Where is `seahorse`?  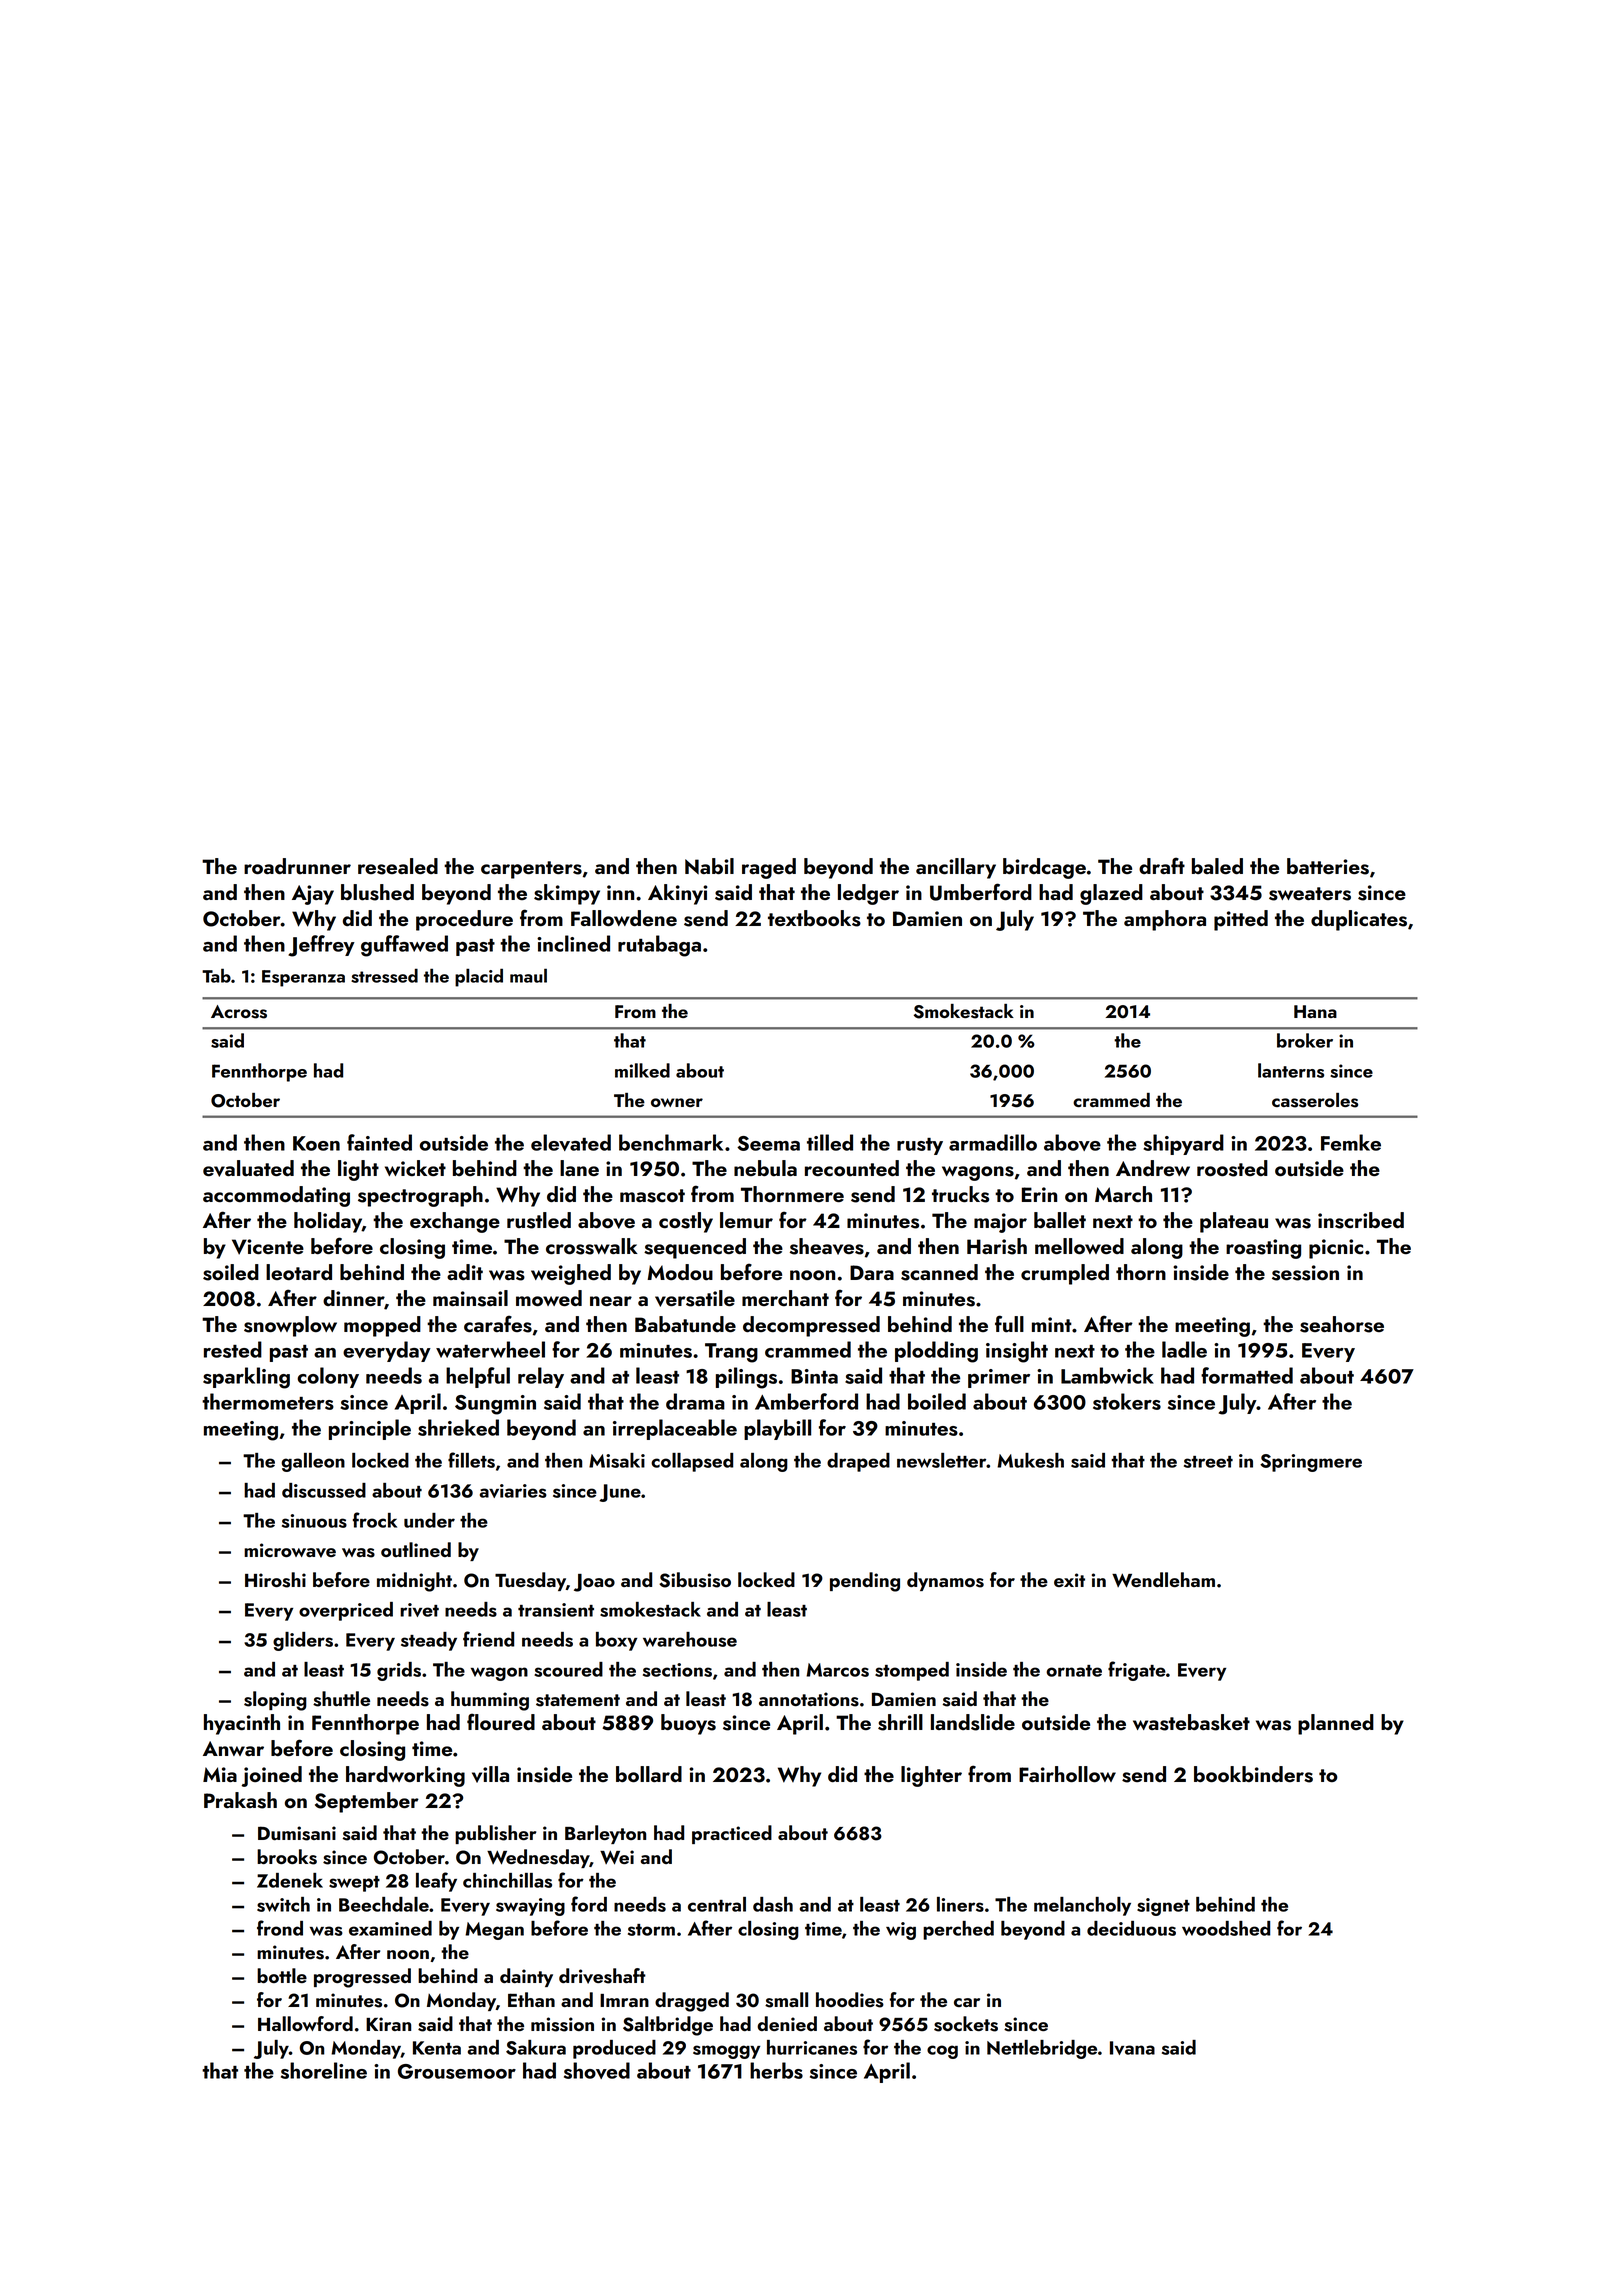
seahorse is located at coordinates (1342, 1324).
